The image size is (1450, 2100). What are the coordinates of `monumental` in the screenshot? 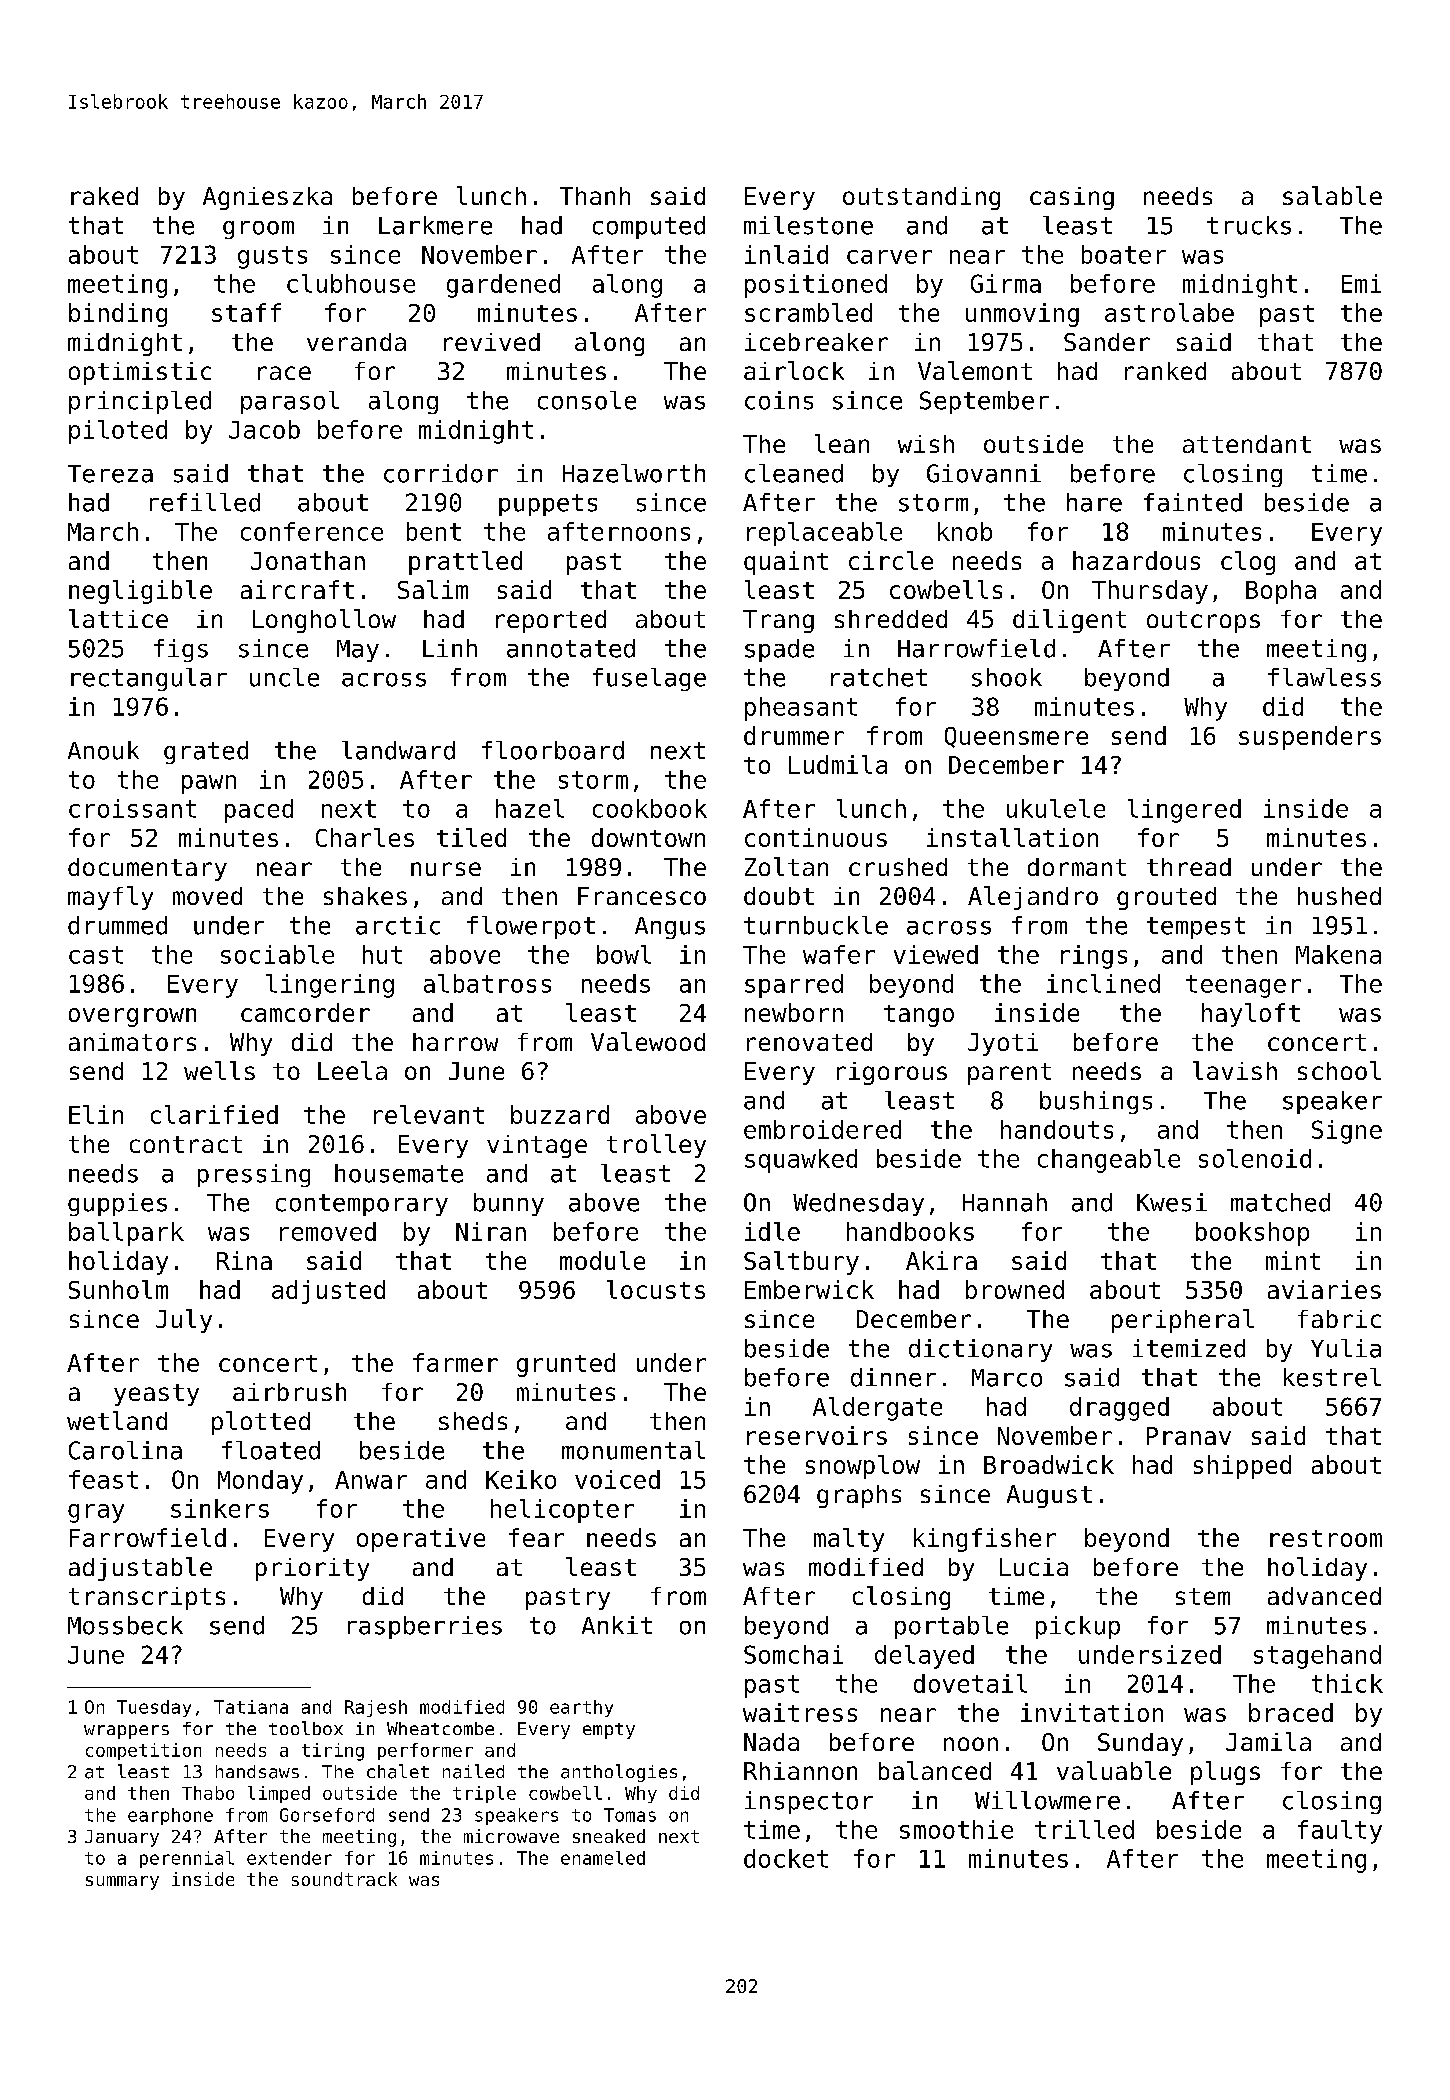 It's located at (633, 1450).
